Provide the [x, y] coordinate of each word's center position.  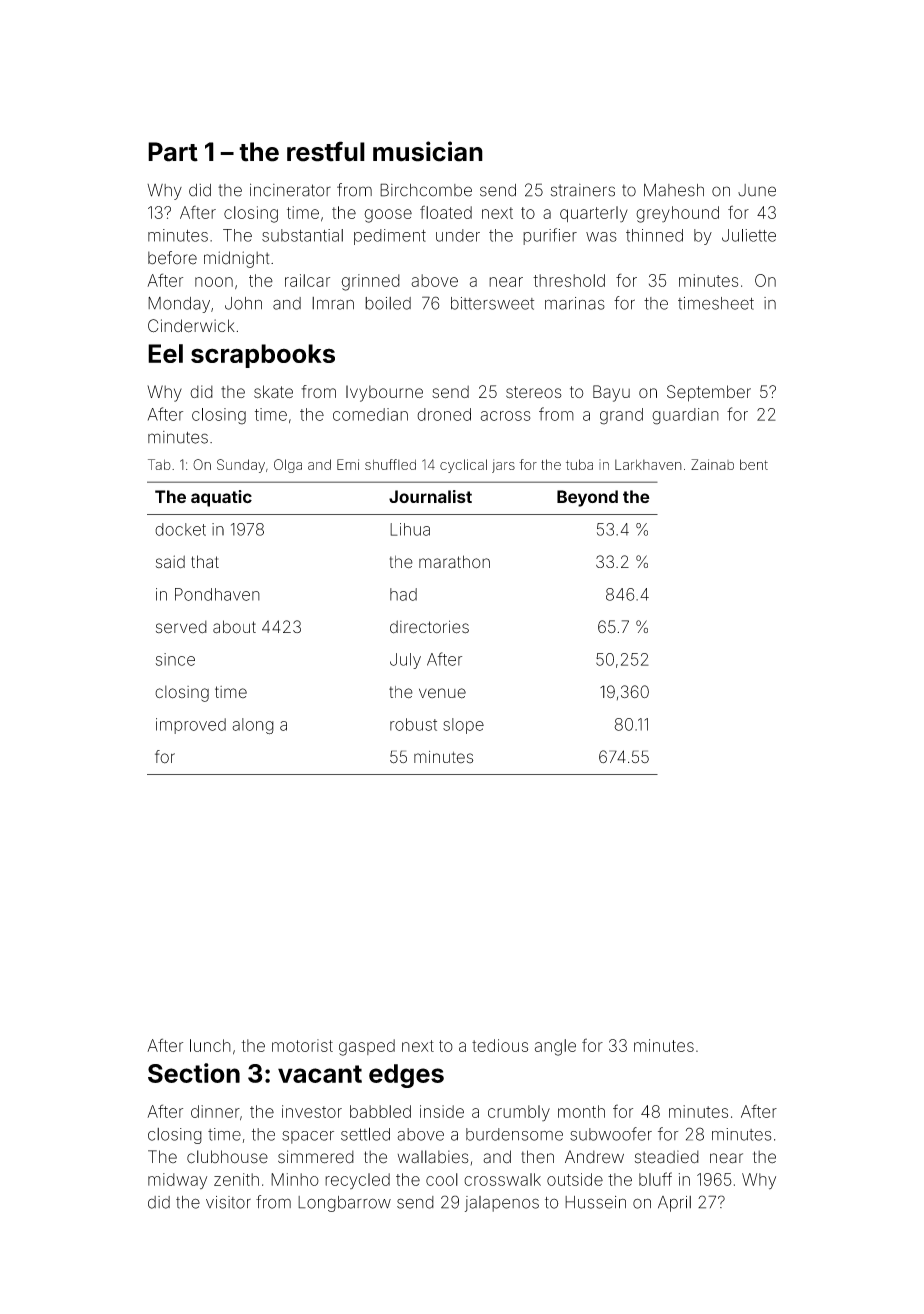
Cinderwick [191, 326]
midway [177, 1181]
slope [463, 726]
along [253, 726]
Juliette [749, 235]
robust [413, 724]
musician [428, 151]
